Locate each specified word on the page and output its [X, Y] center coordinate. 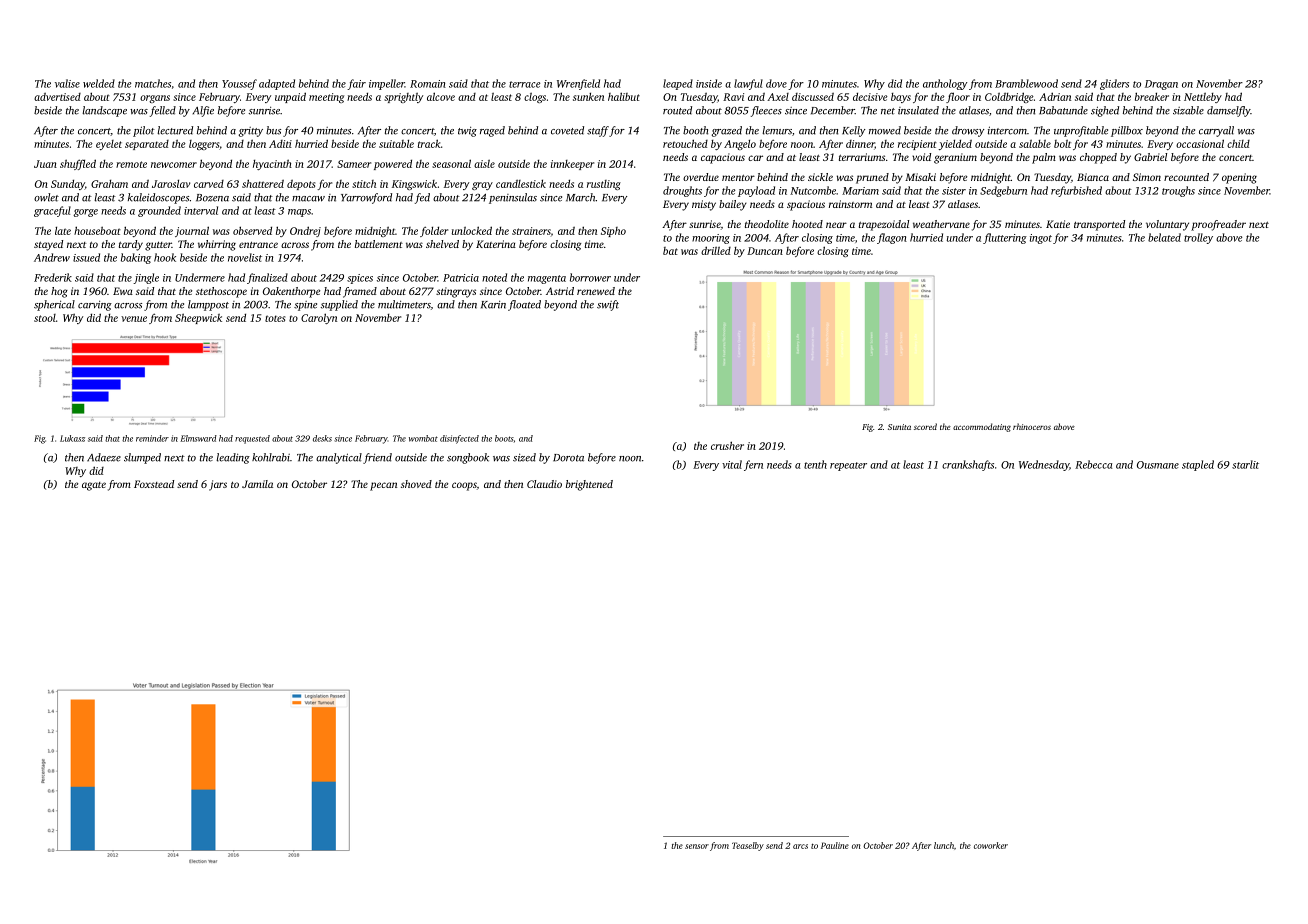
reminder [152, 438]
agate [94, 486]
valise [67, 83]
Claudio [544, 484]
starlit [1245, 464]
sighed [1105, 111]
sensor [697, 846]
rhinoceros [1032, 426]
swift [608, 305]
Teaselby [748, 846]
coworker [991, 845]
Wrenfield [578, 84]
